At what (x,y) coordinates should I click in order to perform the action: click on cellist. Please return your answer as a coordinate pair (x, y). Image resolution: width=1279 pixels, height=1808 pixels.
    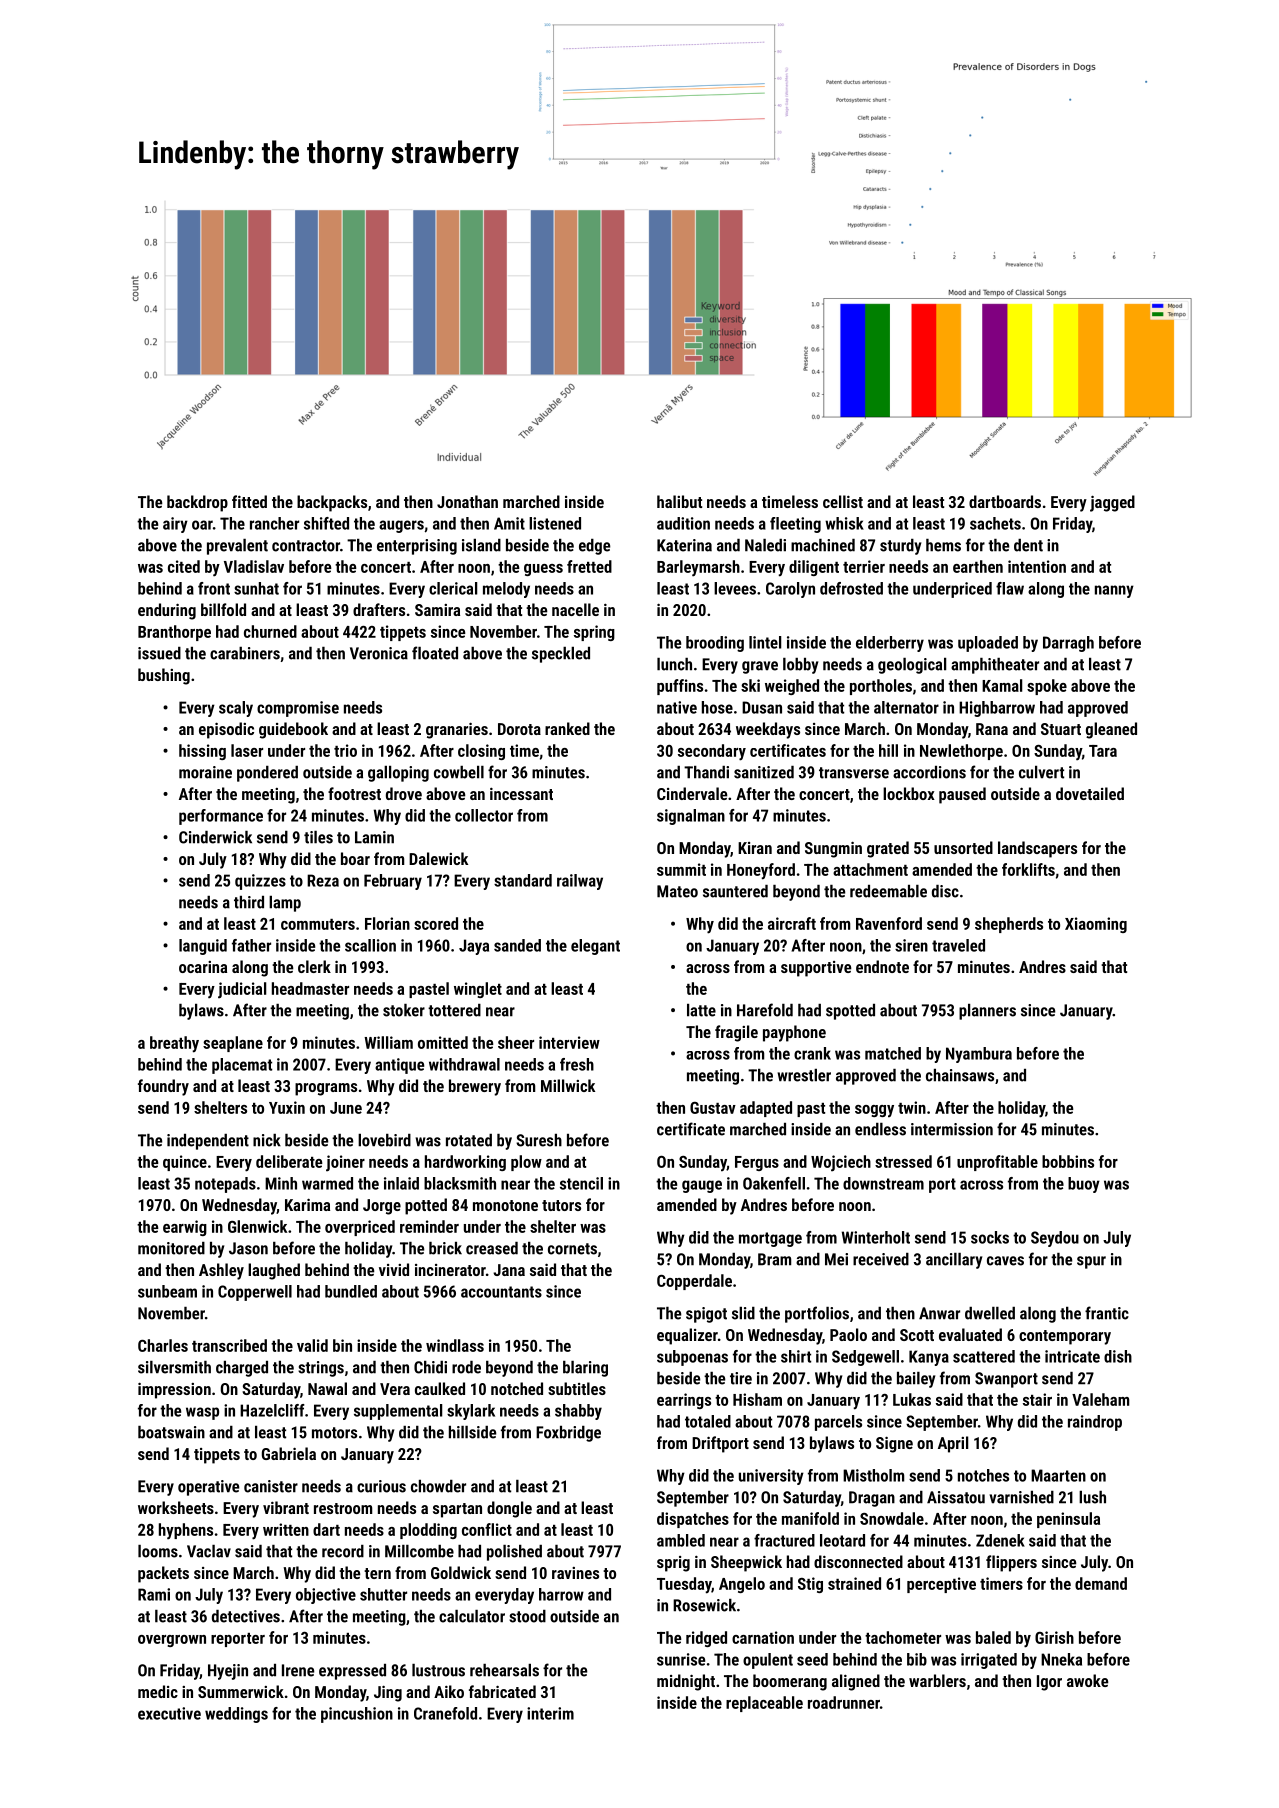
    Looking at the image, I should click on (843, 501).
